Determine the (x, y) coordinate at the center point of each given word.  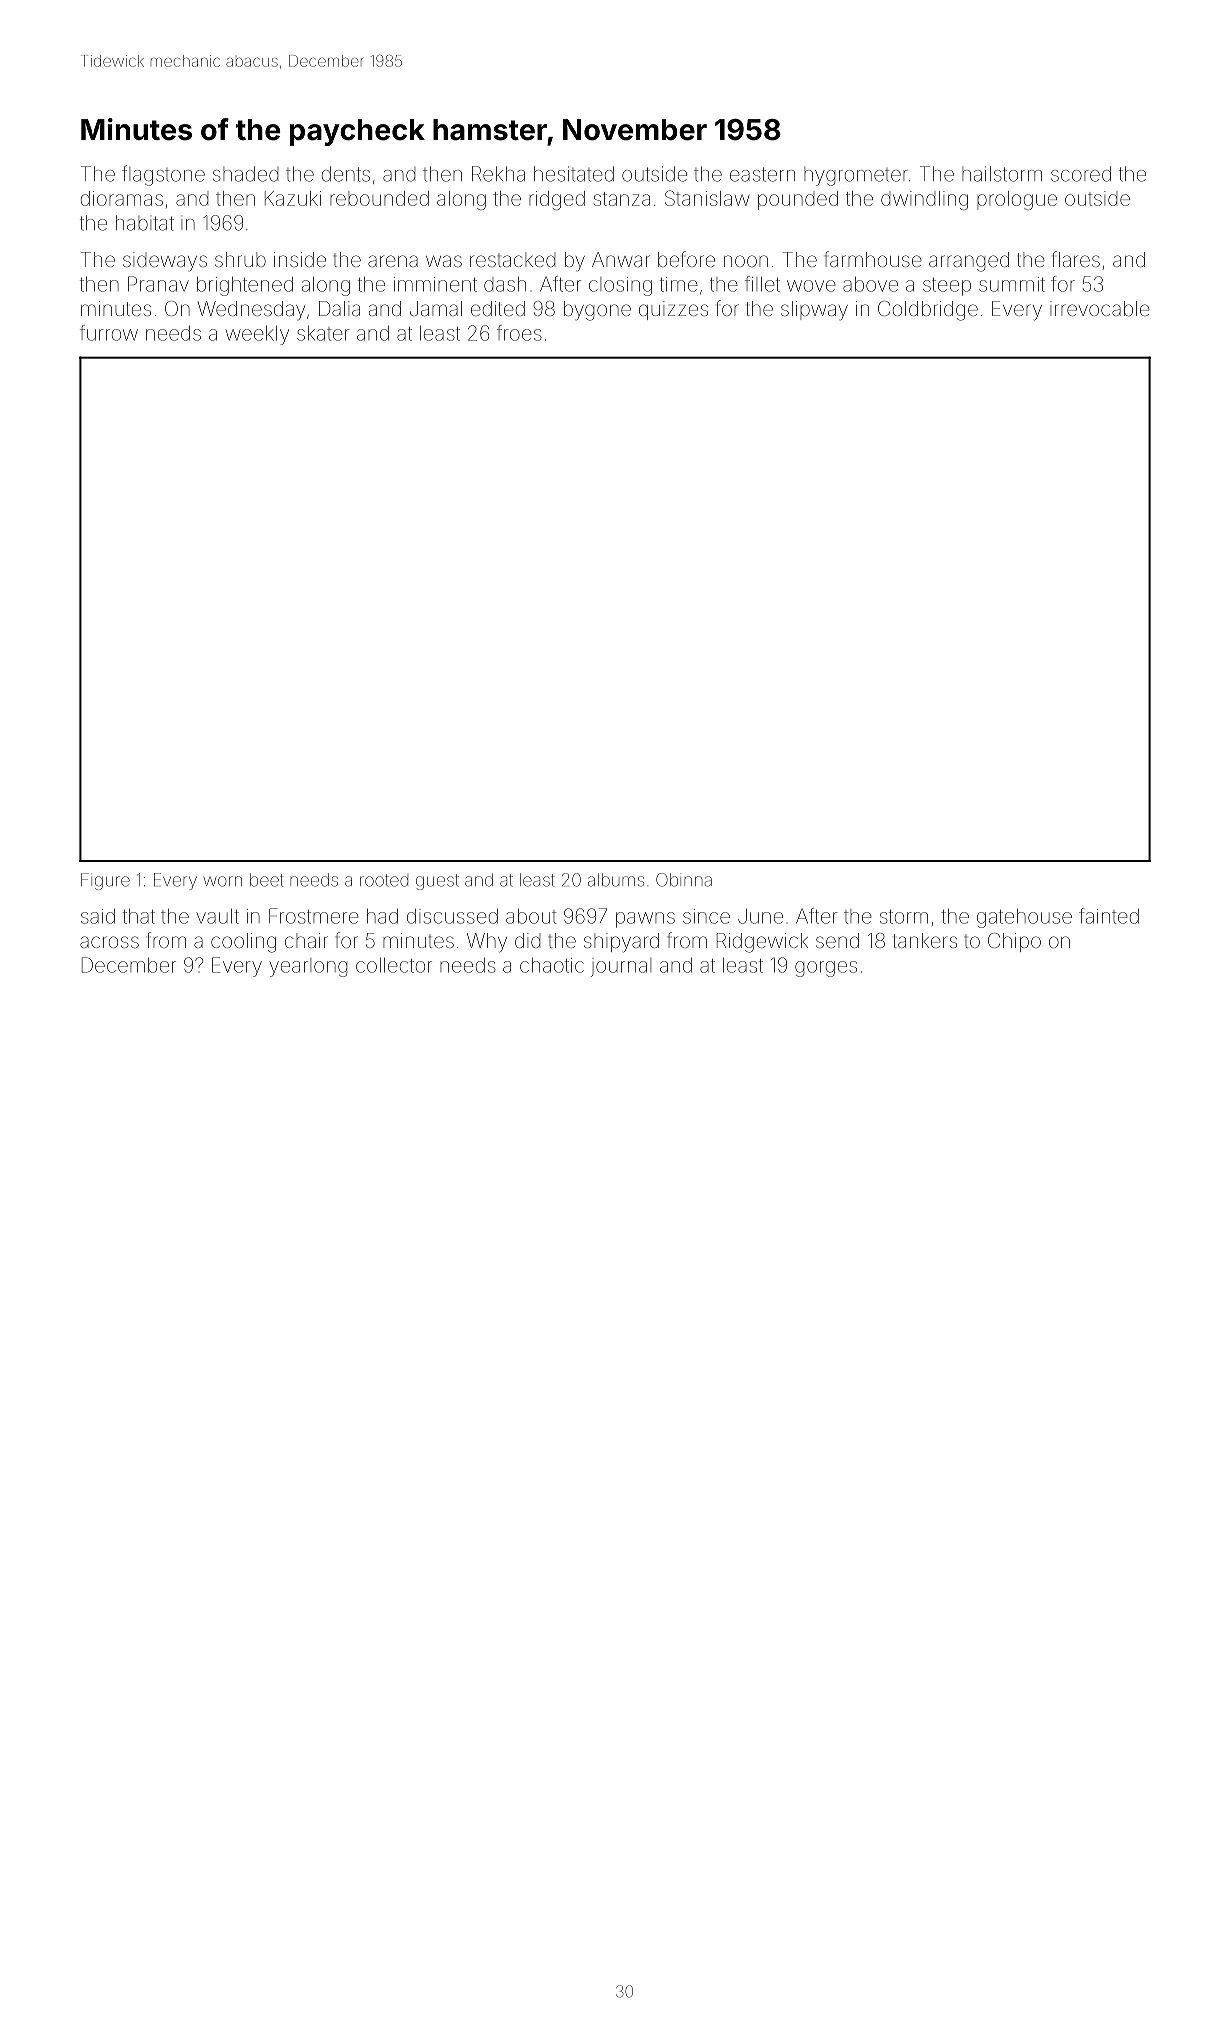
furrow (109, 333)
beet (267, 880)
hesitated (574, 174)
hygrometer (856, 176)
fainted (1109, 916)
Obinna (684, 880)
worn (223, 881)
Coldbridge (928, 311)
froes (519, 333)
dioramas (122, 198)
